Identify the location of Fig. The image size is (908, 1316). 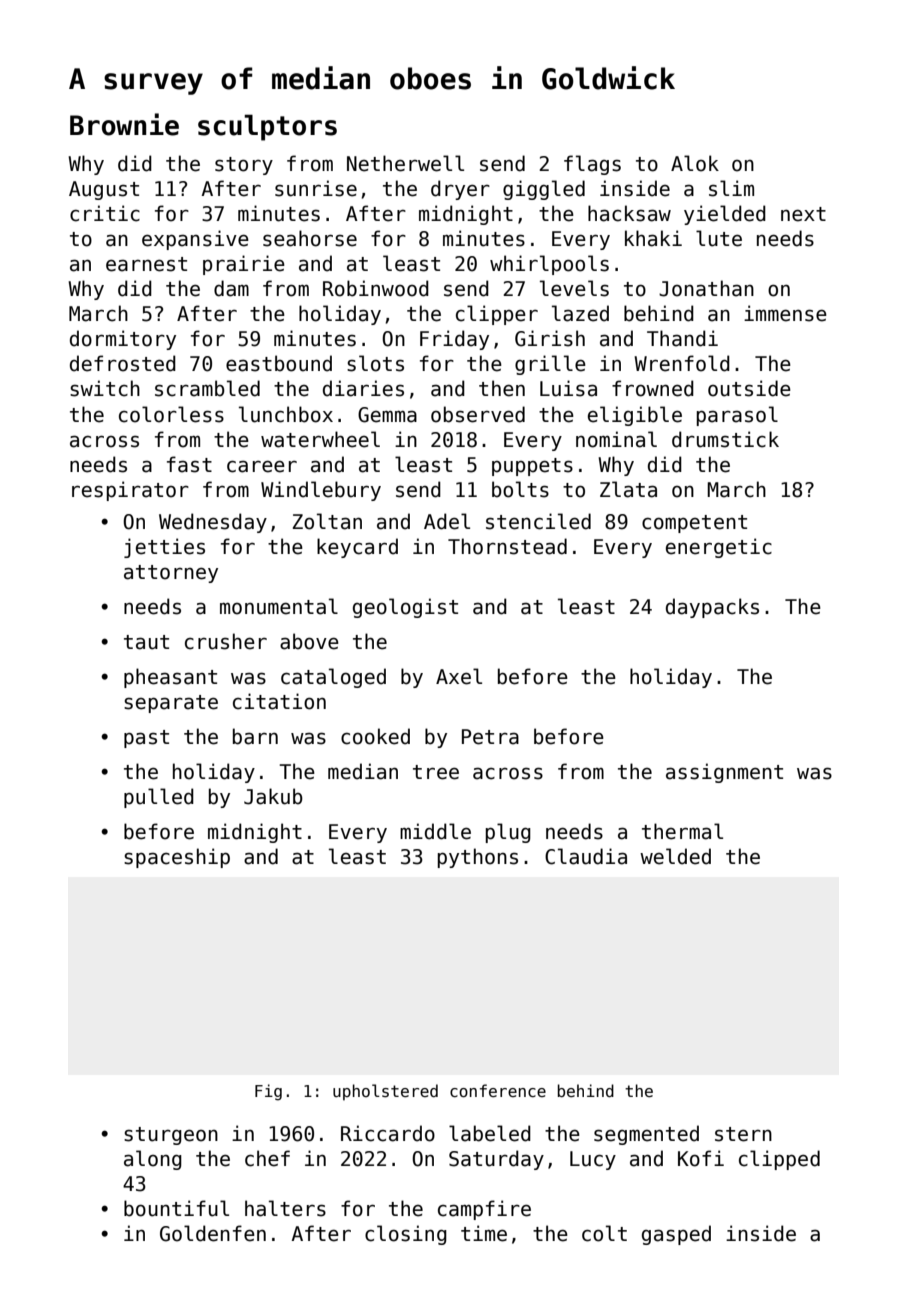
(268, 1092).
